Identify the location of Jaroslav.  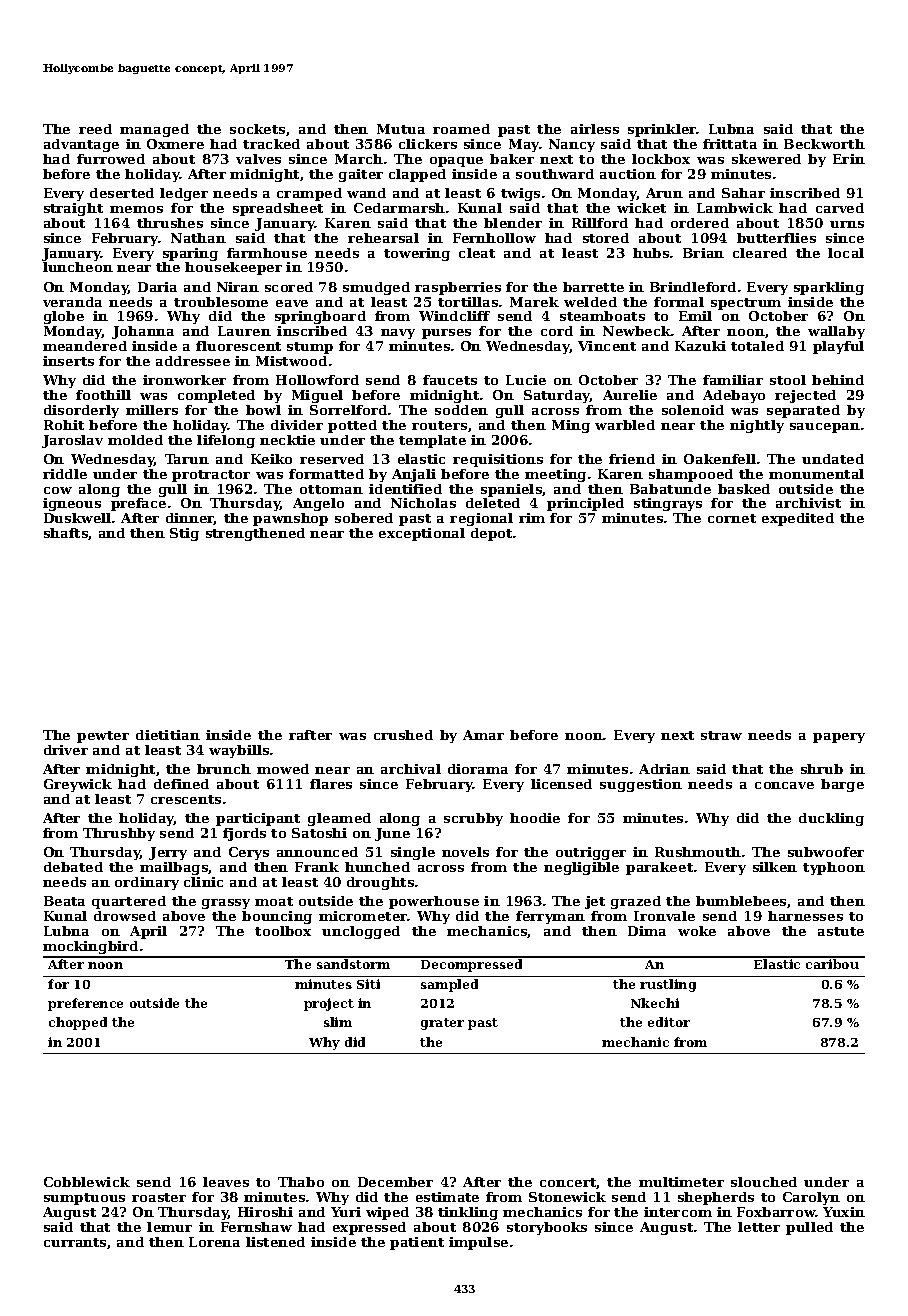
(72, 441).
